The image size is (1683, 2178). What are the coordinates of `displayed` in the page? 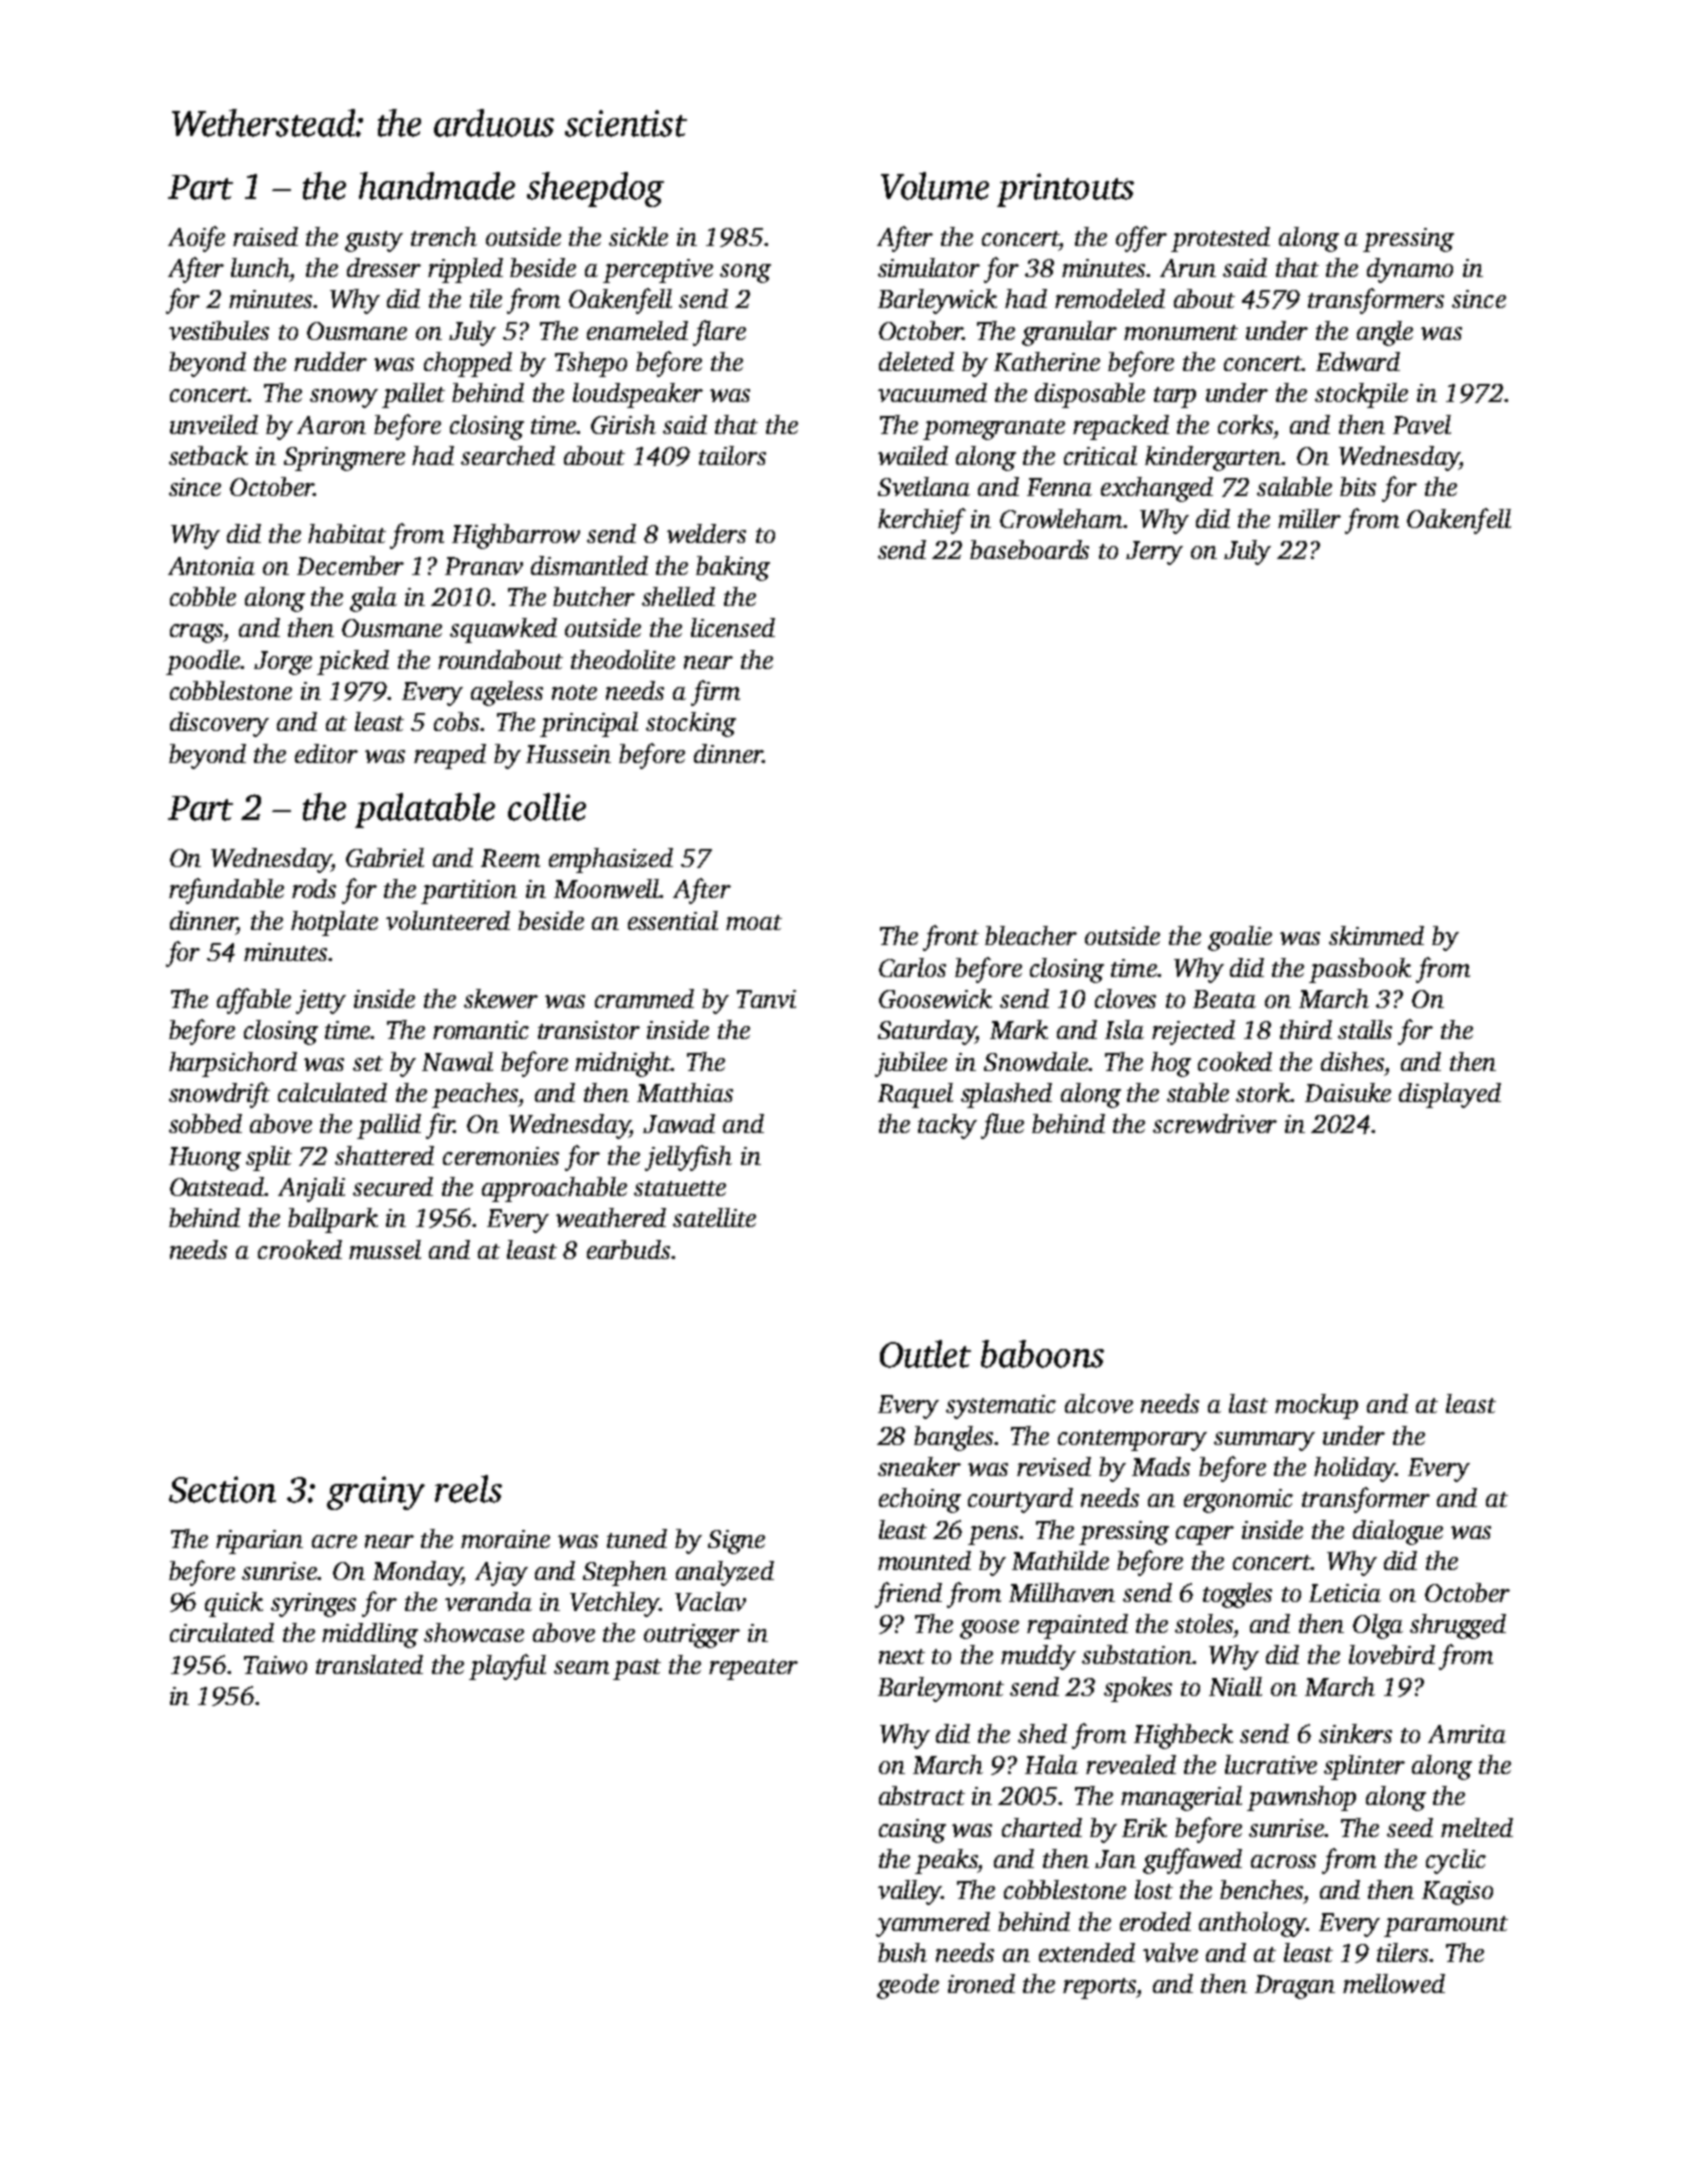 It's located at (1450, 1095).
